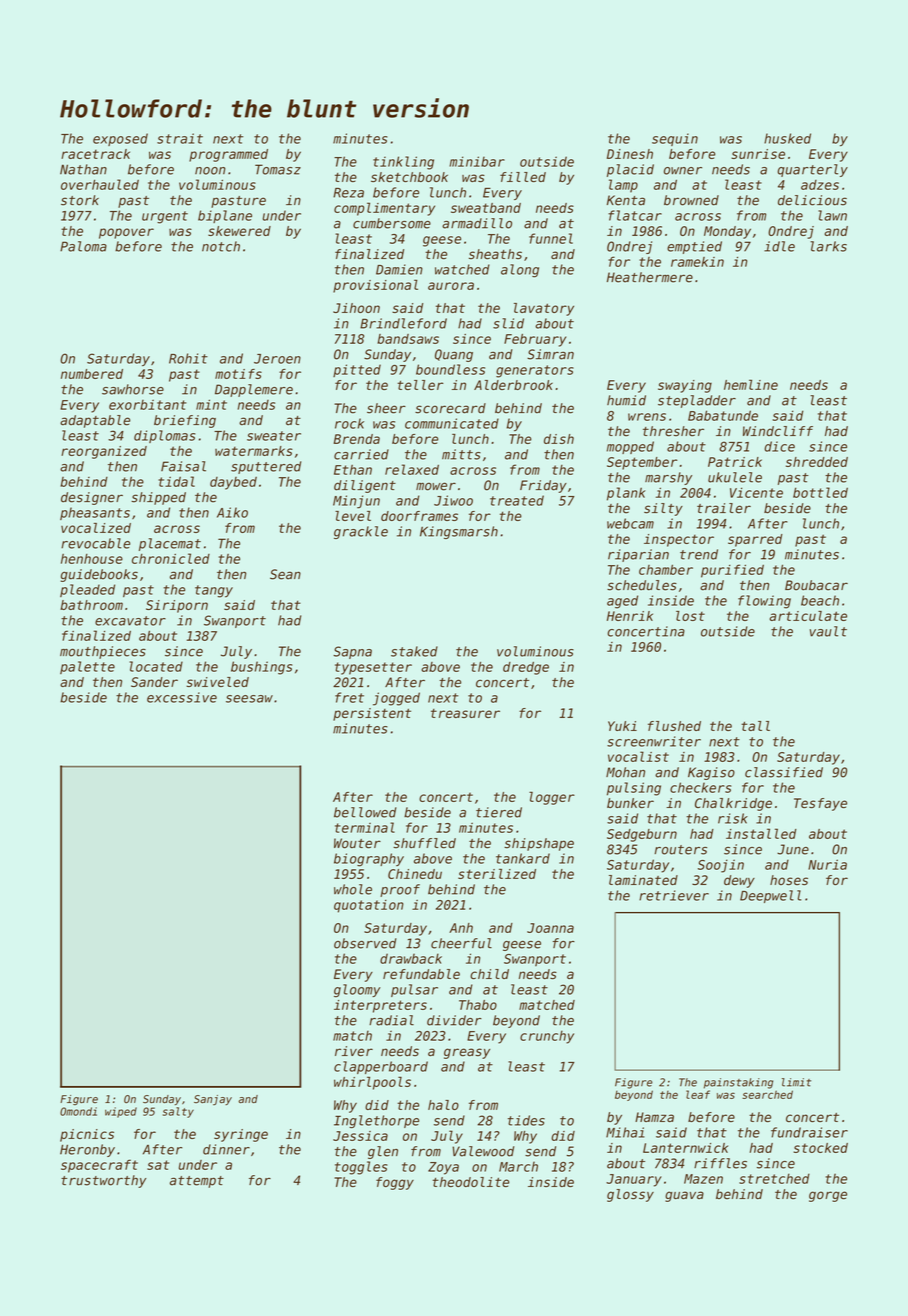 This image has width=908, height=1316. I want to click on excessive, so click(182, 697).
